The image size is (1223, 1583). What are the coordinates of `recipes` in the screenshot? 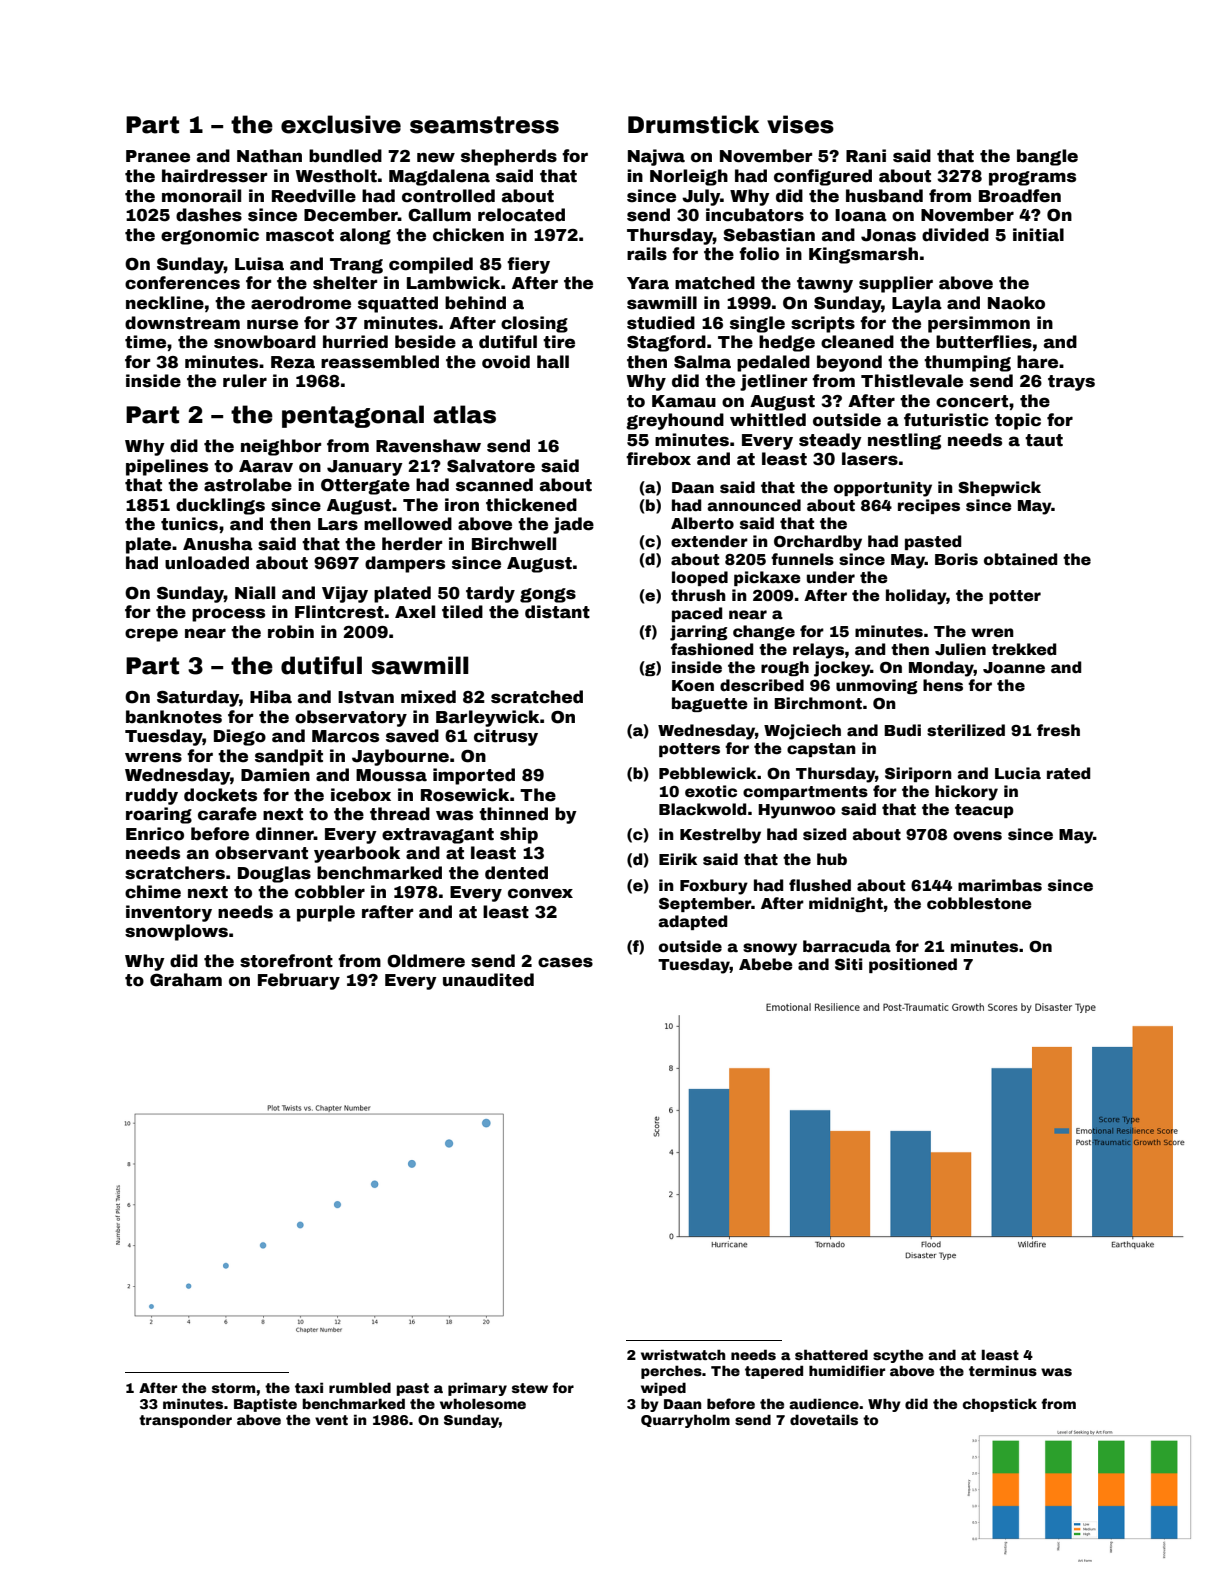 It's located at (929, 506).
